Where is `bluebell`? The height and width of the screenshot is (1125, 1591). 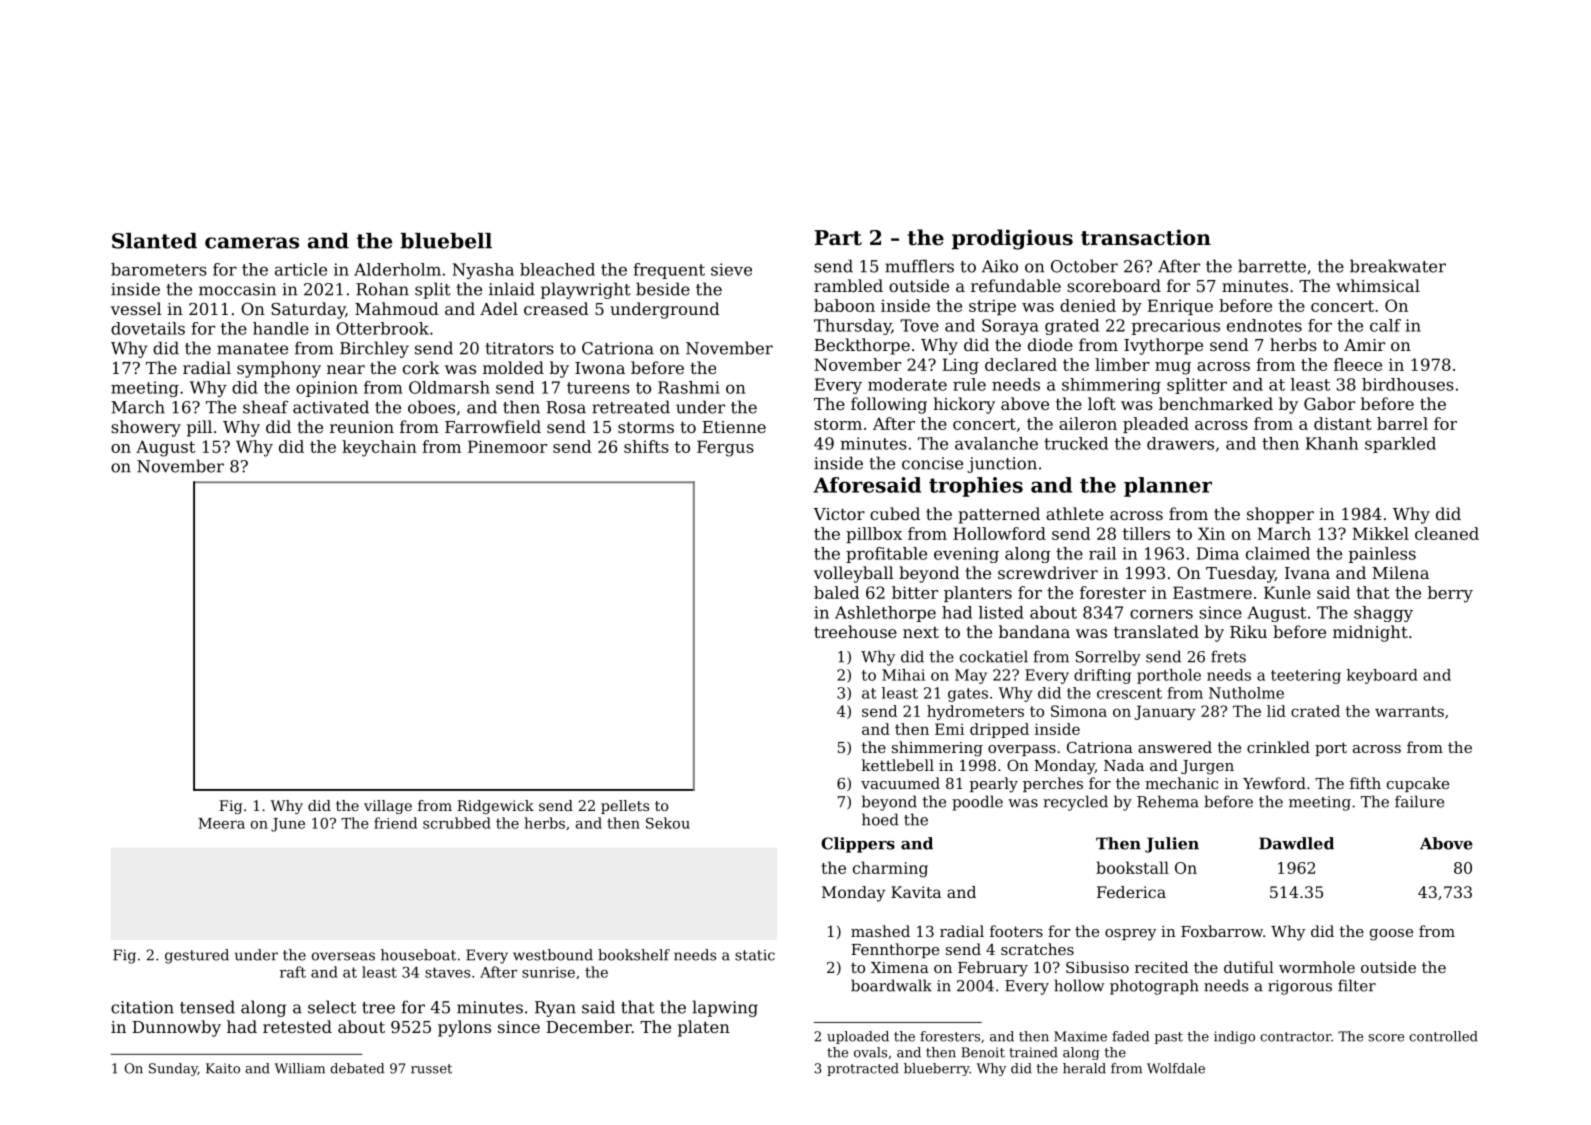 bluebell is located at coordinates (446, 241).
